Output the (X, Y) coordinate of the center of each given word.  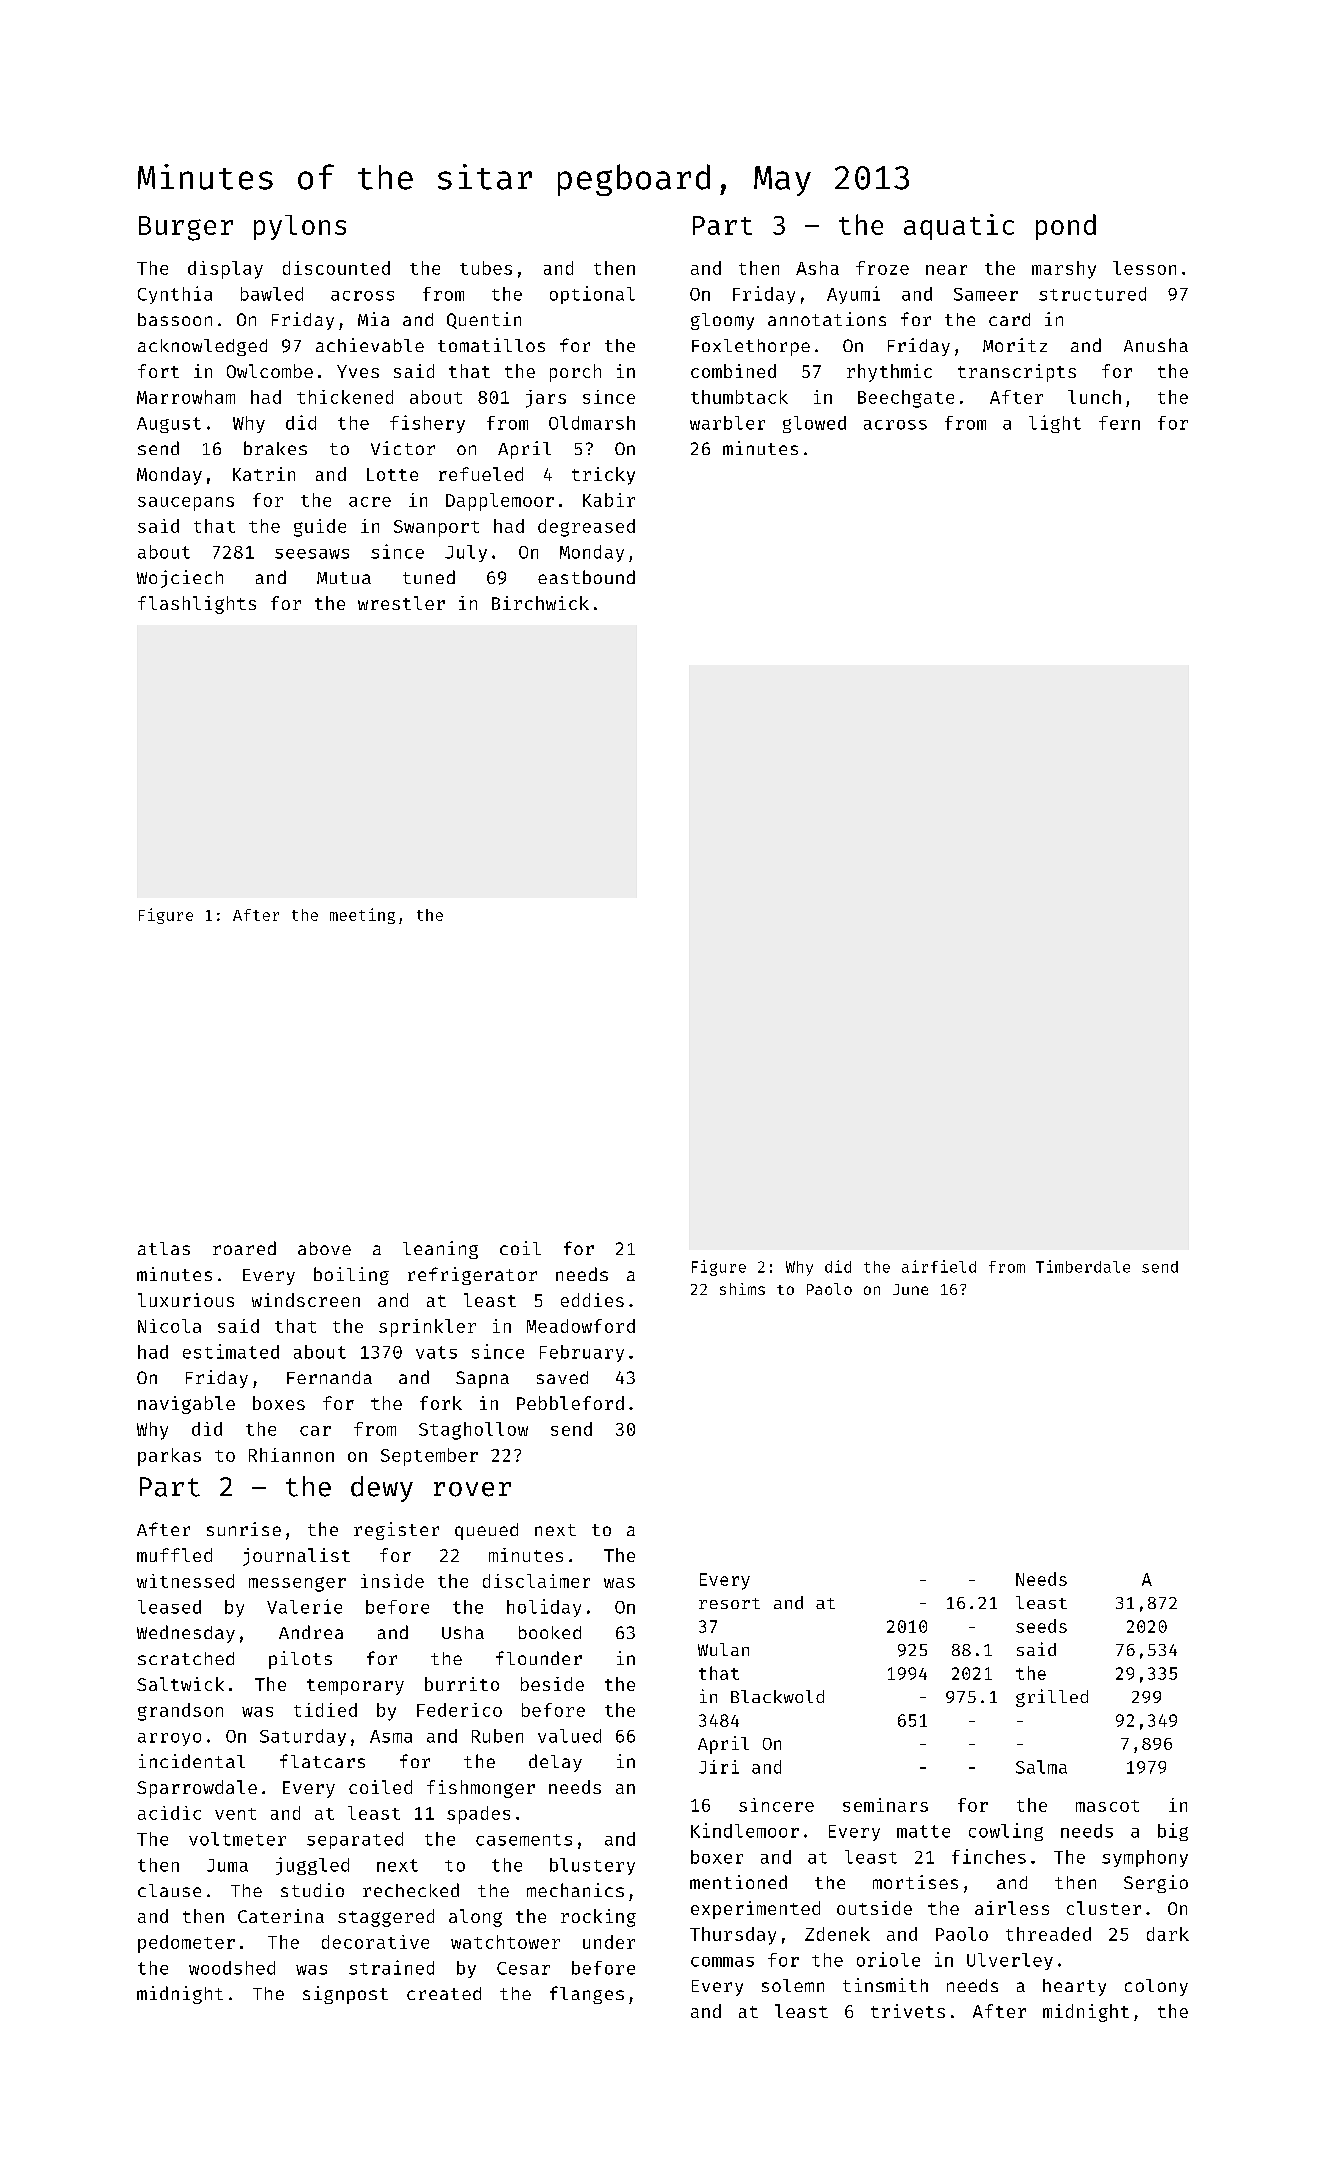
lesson (1144, 268)
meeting (362, 916)
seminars (885, 1805)
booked (550, 1632)
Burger (186, 228)
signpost (345, 1995)
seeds (1041, 1626)
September (429, 1457)
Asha (817, 268)
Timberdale (1083, 1266)
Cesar (523, 1968)
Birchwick (540, 603)
